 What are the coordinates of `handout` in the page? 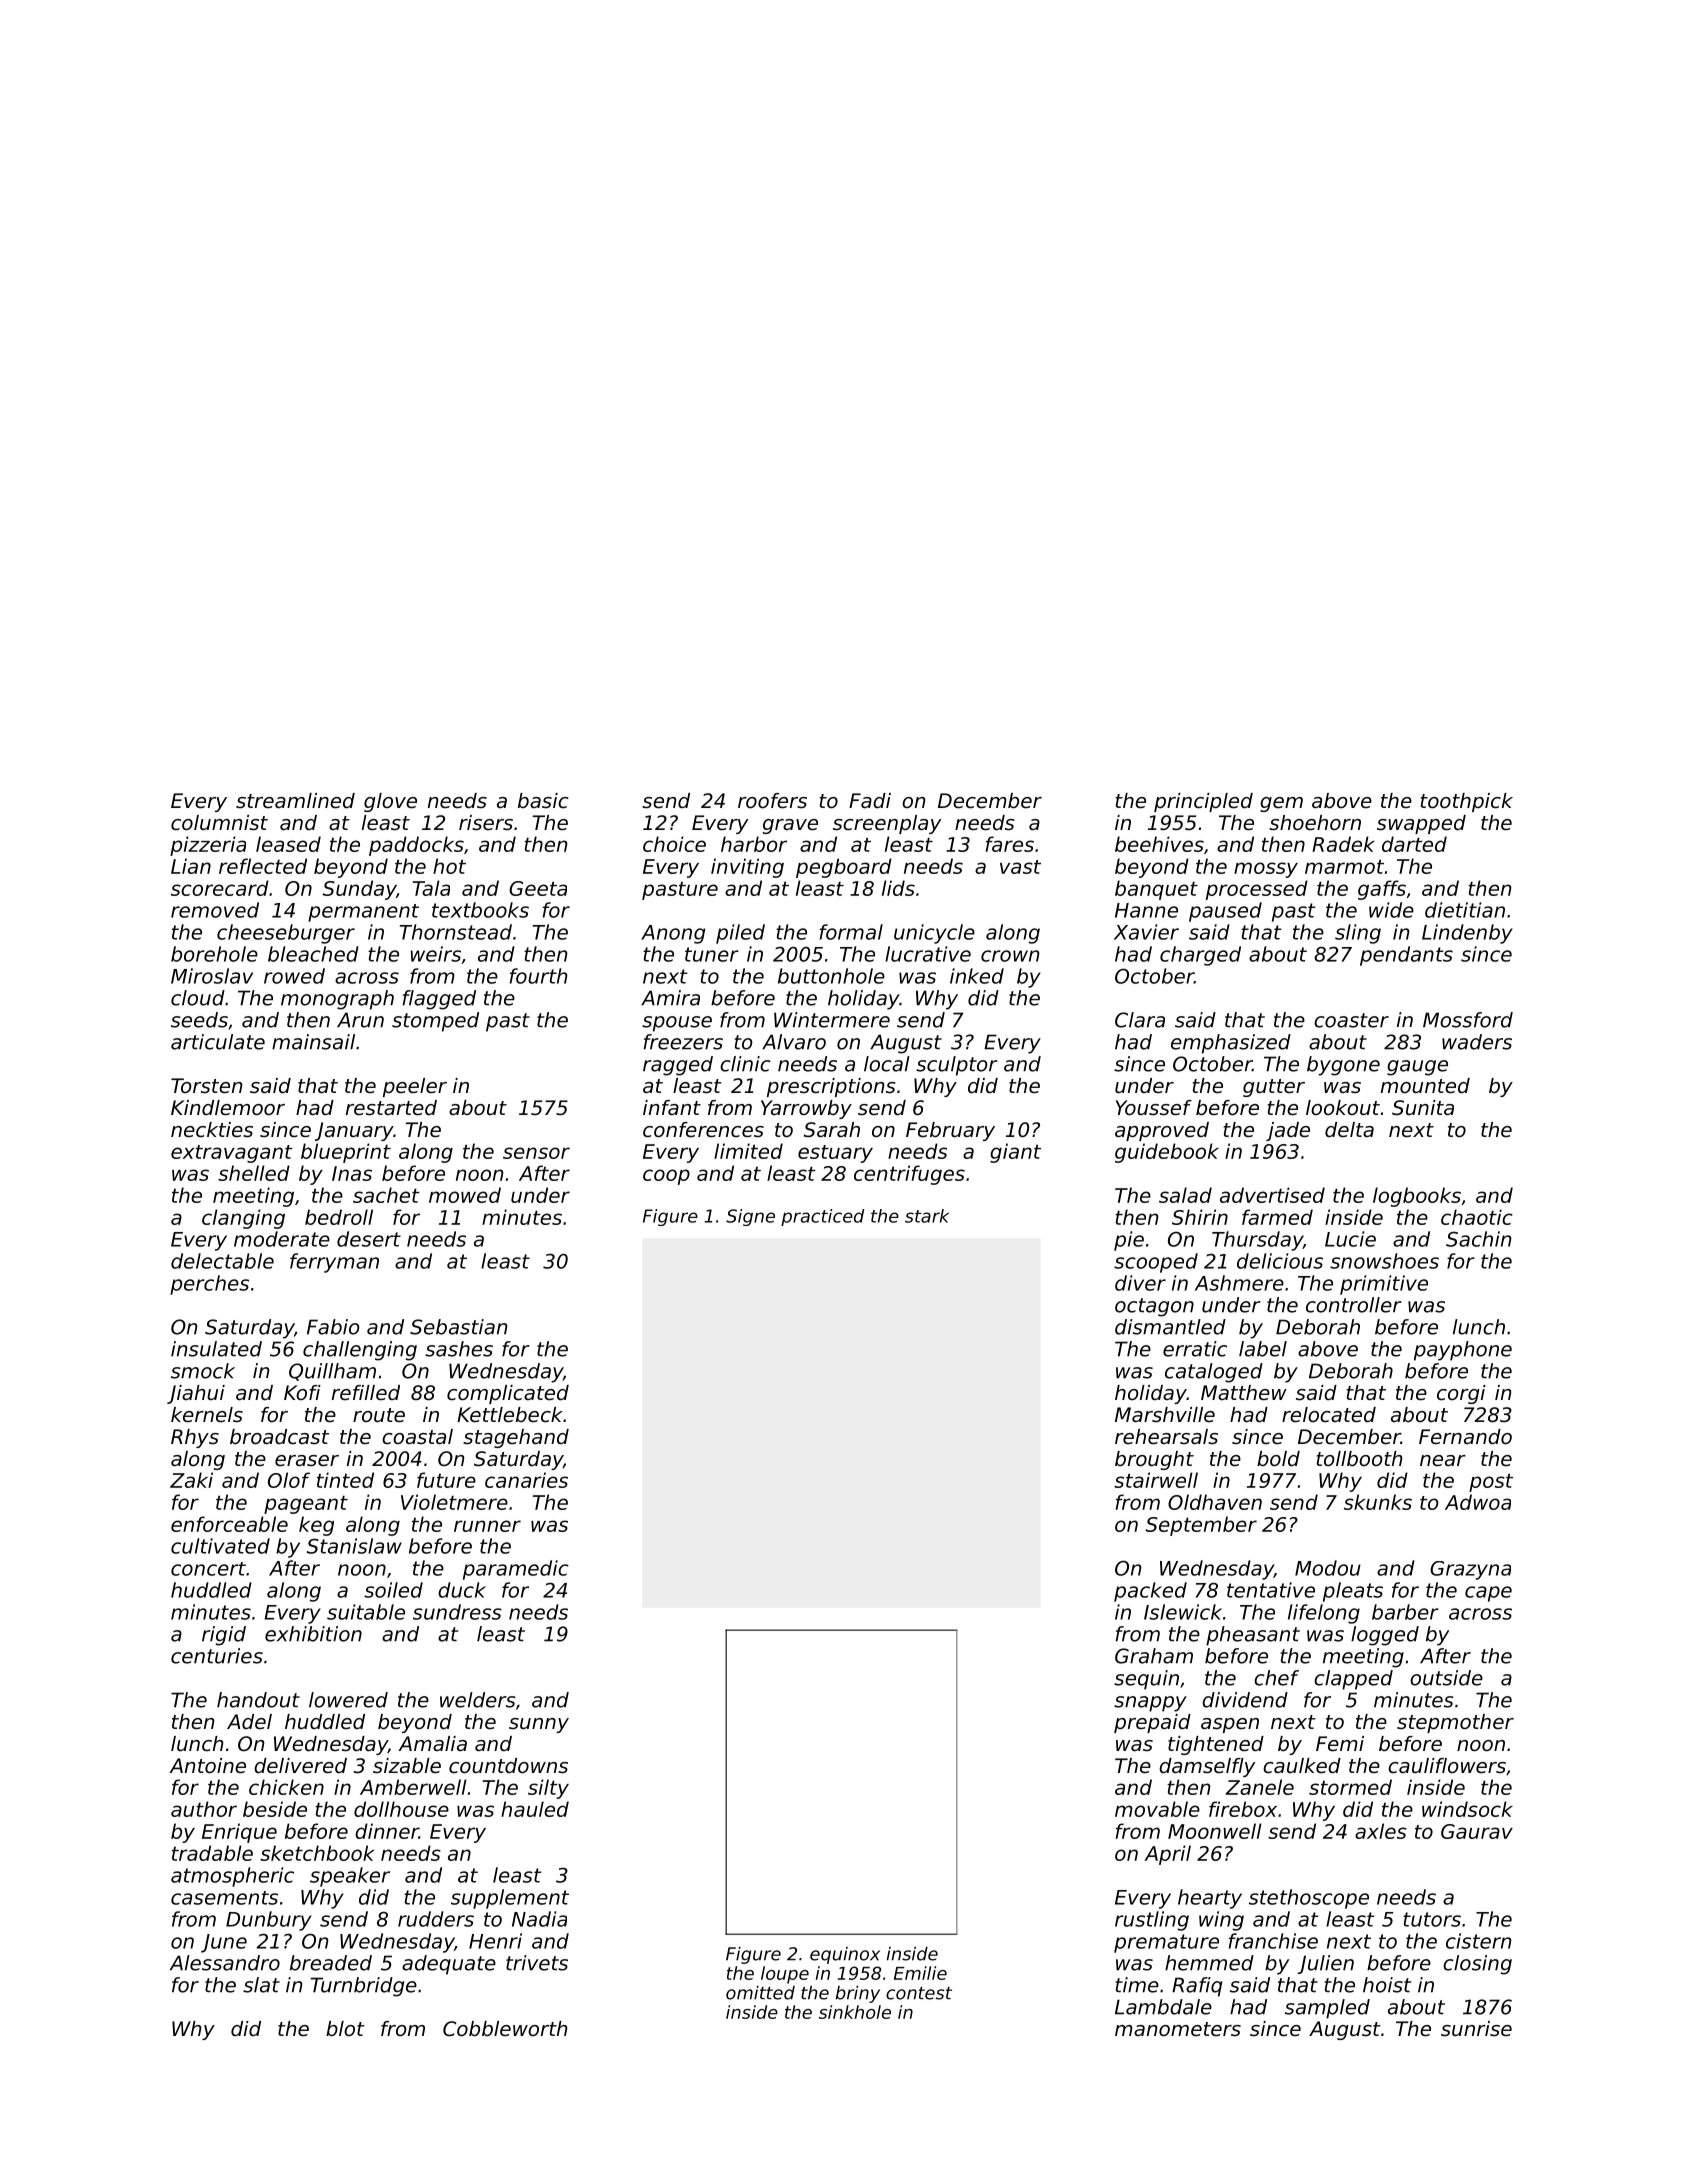 It's located at (258, 1700).
